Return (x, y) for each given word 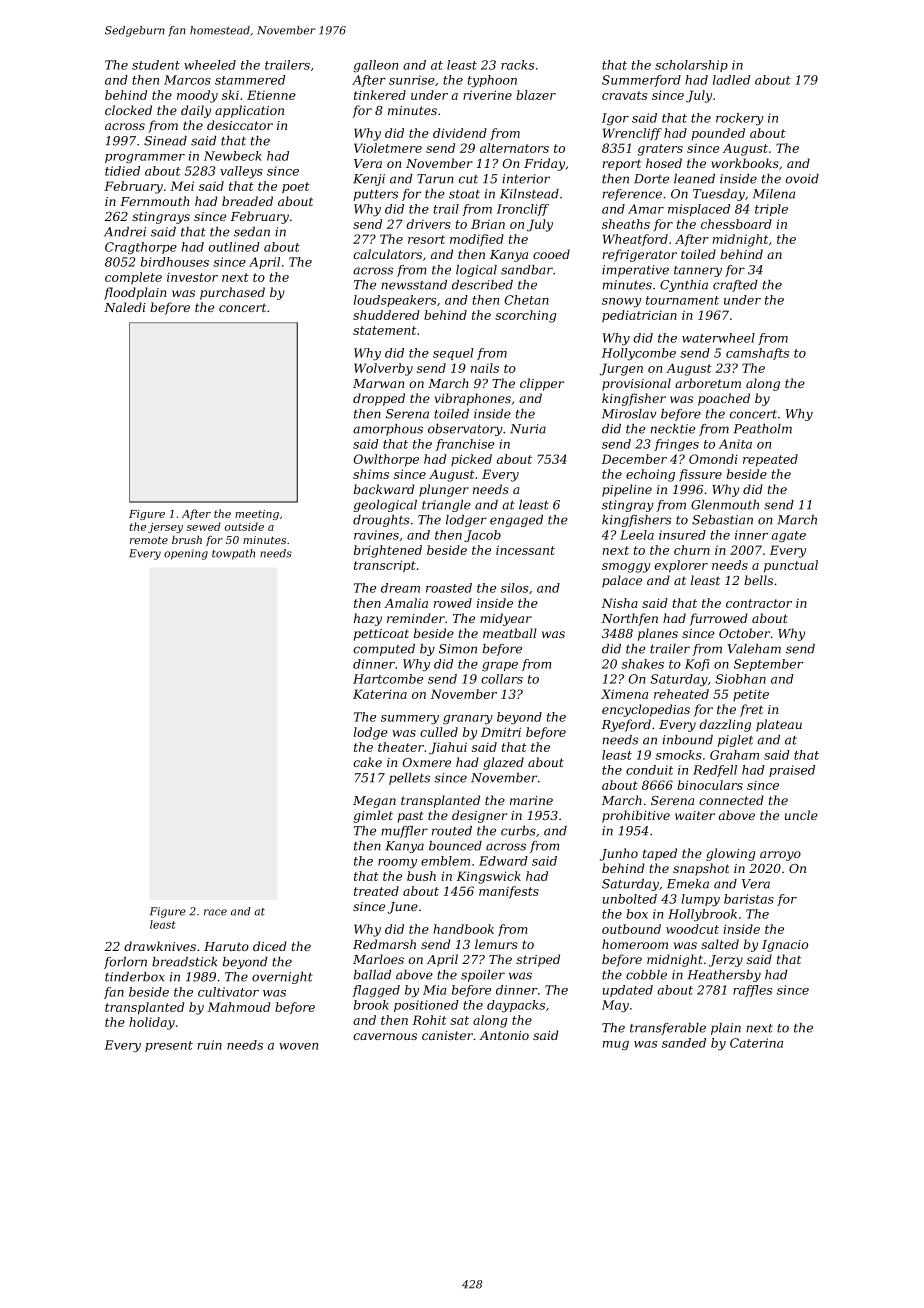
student (156, 65)
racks (517, 65)
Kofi (697, 665)
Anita (735, 444)
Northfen (629, 619)
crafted (735, 286)
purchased (232, 293)
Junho (619, 854)
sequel (453, 354)
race (215, 912)
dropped (379, 399)
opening (186, 554)
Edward (503, 861)
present (169, 1046)
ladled (731, 80)
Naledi (125, 307)
